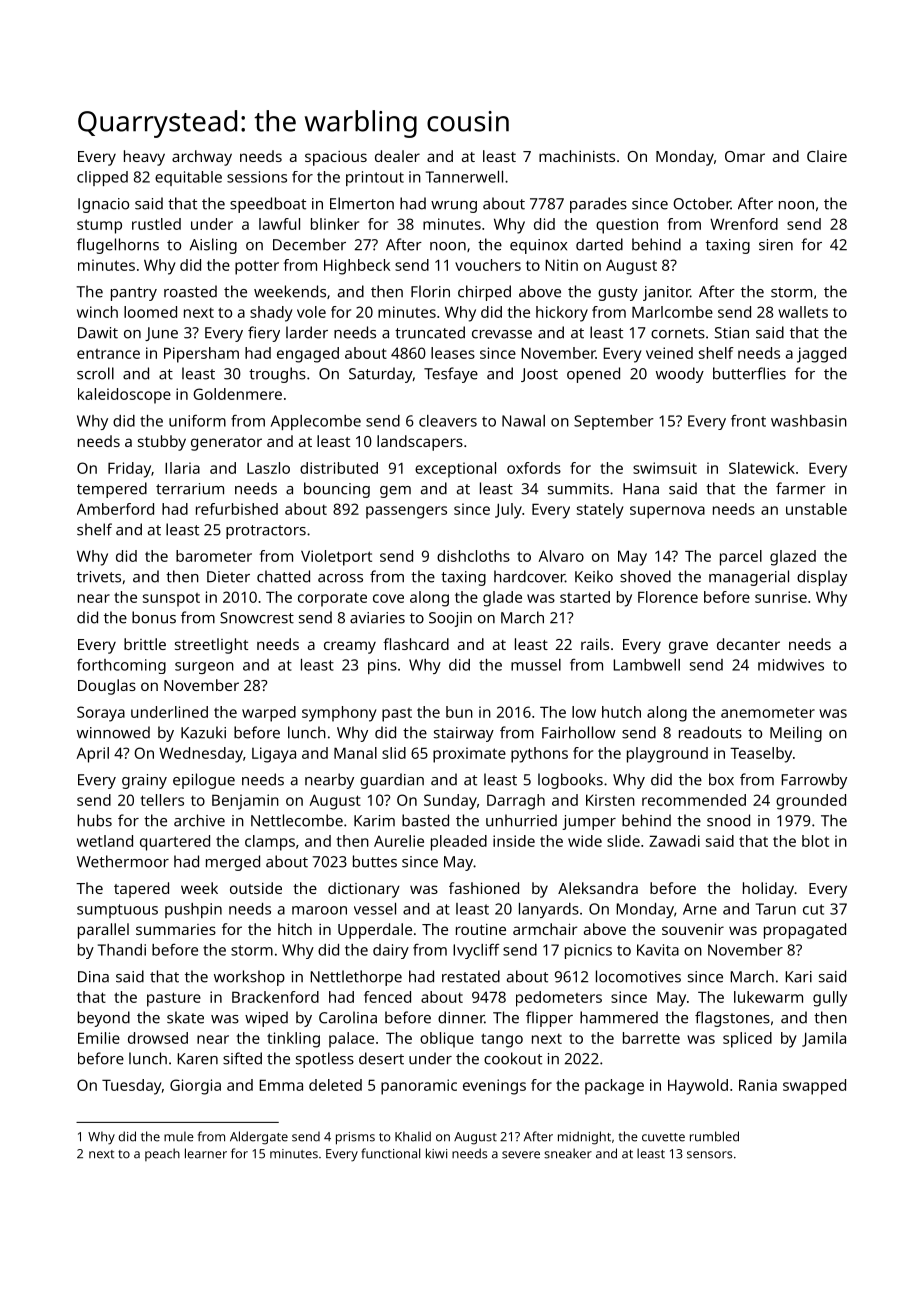 This image has width=924, height=1311. I want to click on archway, so click(202, 158).
